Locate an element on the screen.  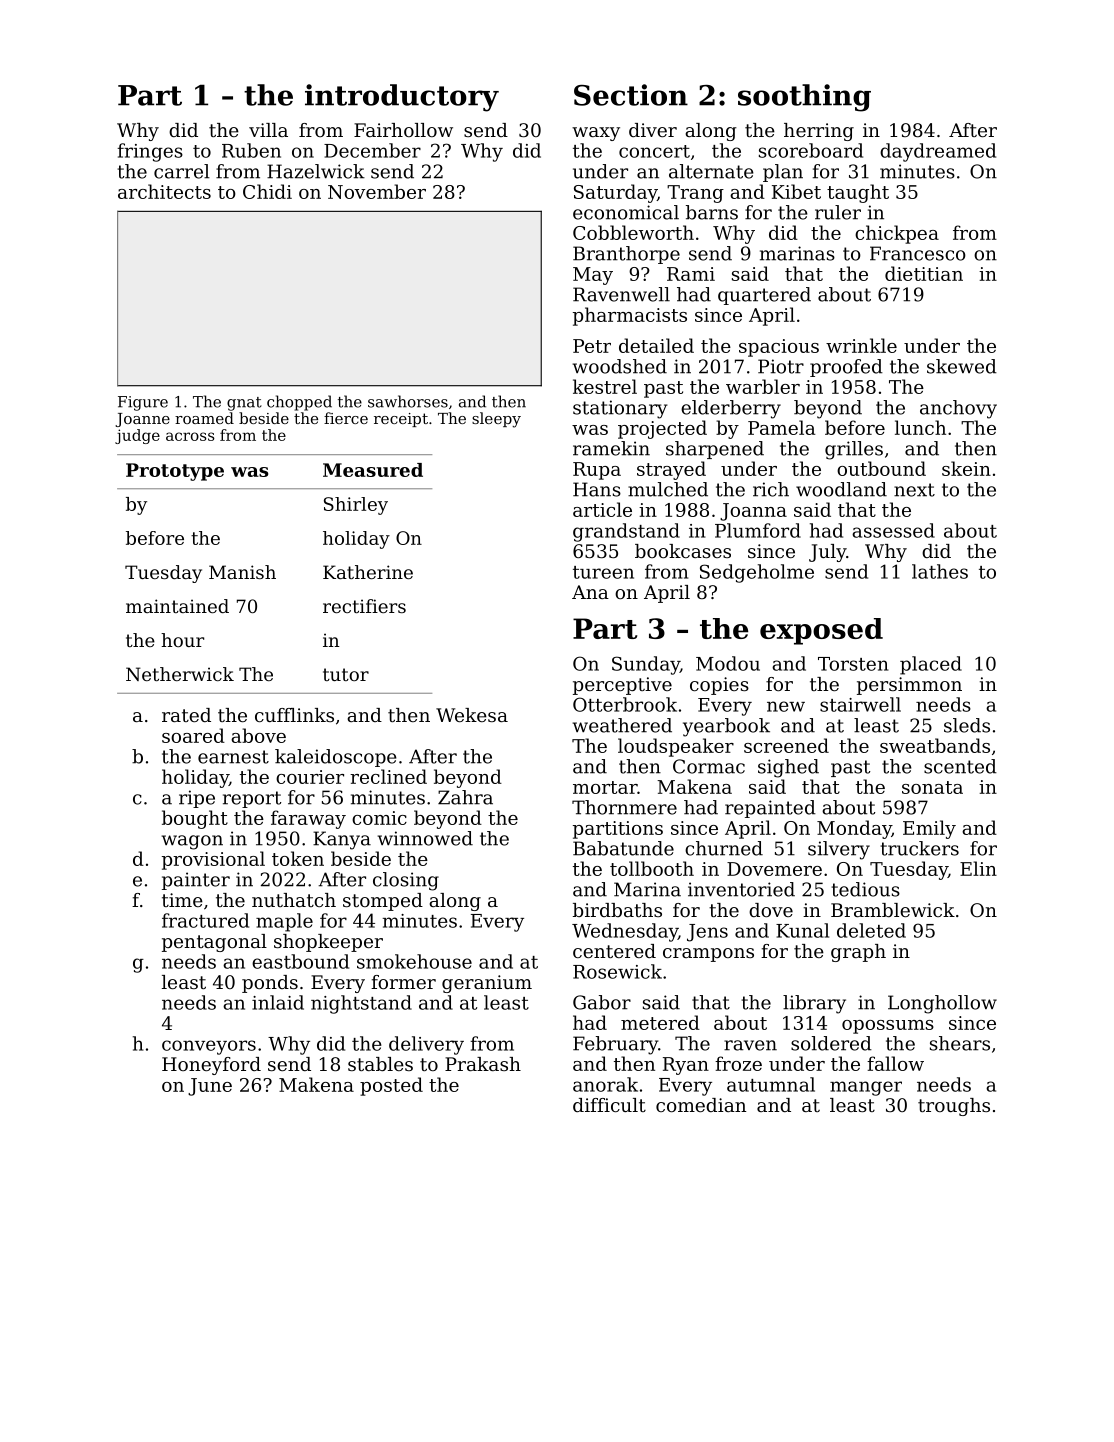
difficult is located at coordinates (609, 1105).
